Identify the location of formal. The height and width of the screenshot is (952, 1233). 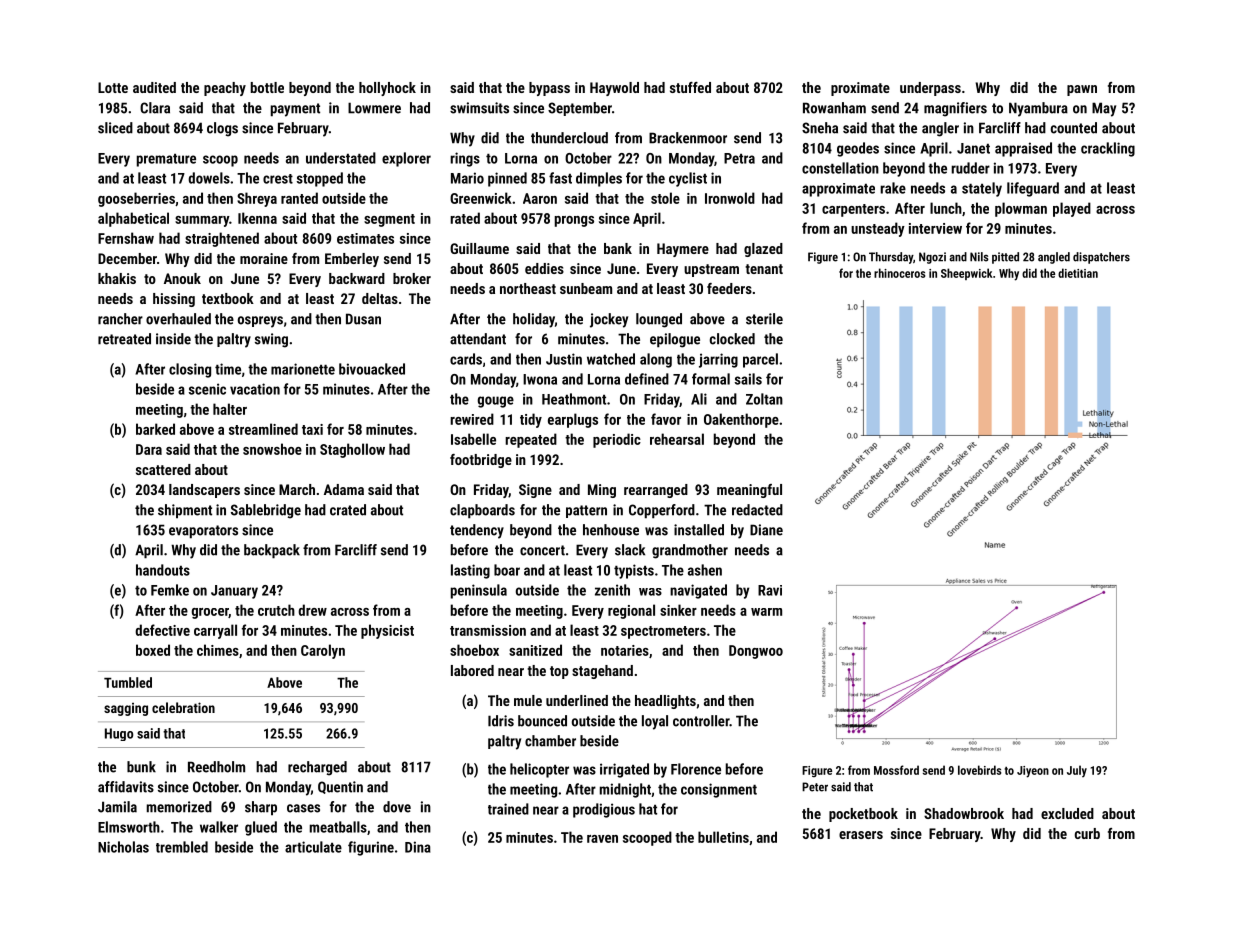
(711, 379).
